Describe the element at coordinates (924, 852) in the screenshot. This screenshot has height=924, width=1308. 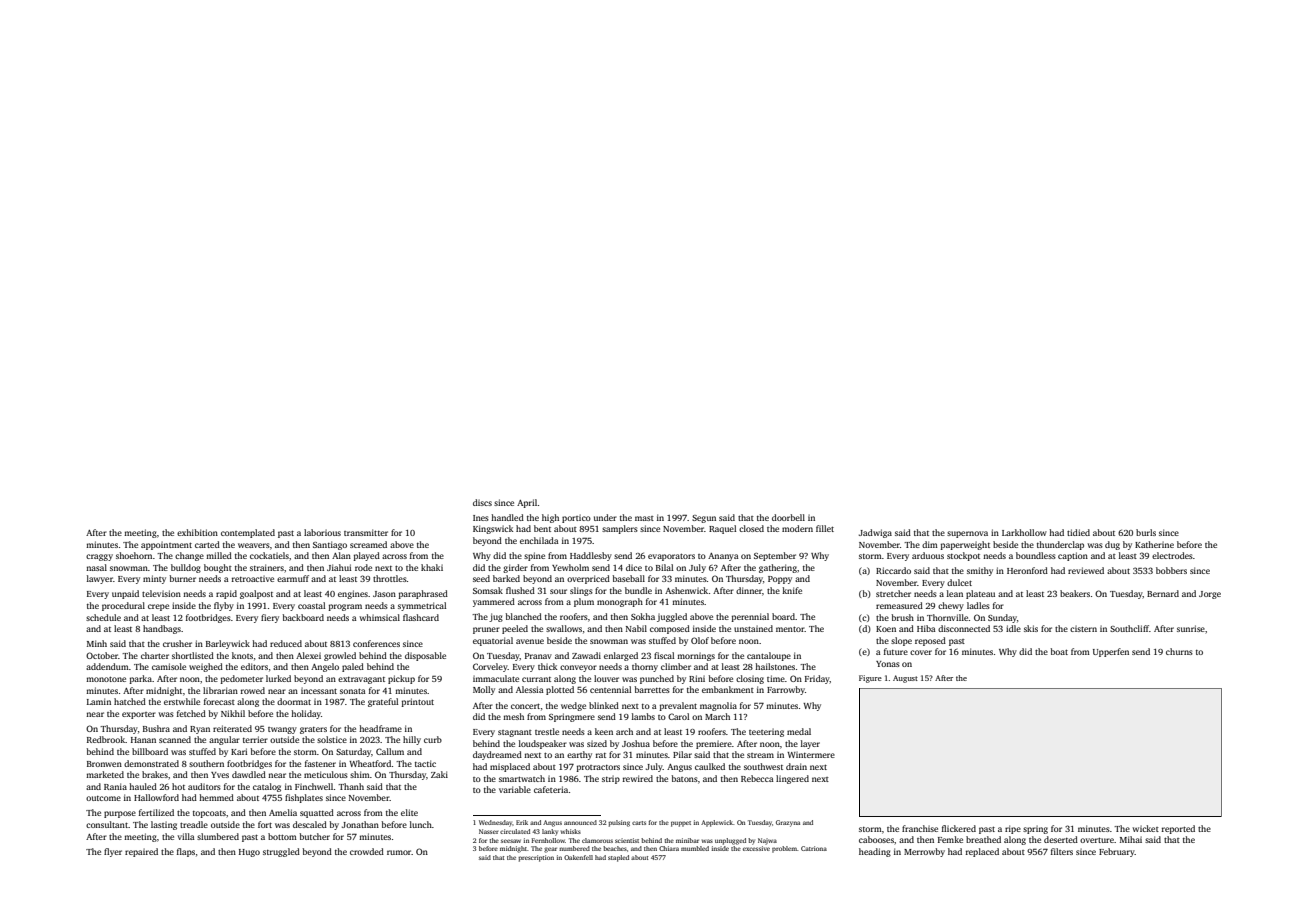
I see `Merrowby` at that location.
